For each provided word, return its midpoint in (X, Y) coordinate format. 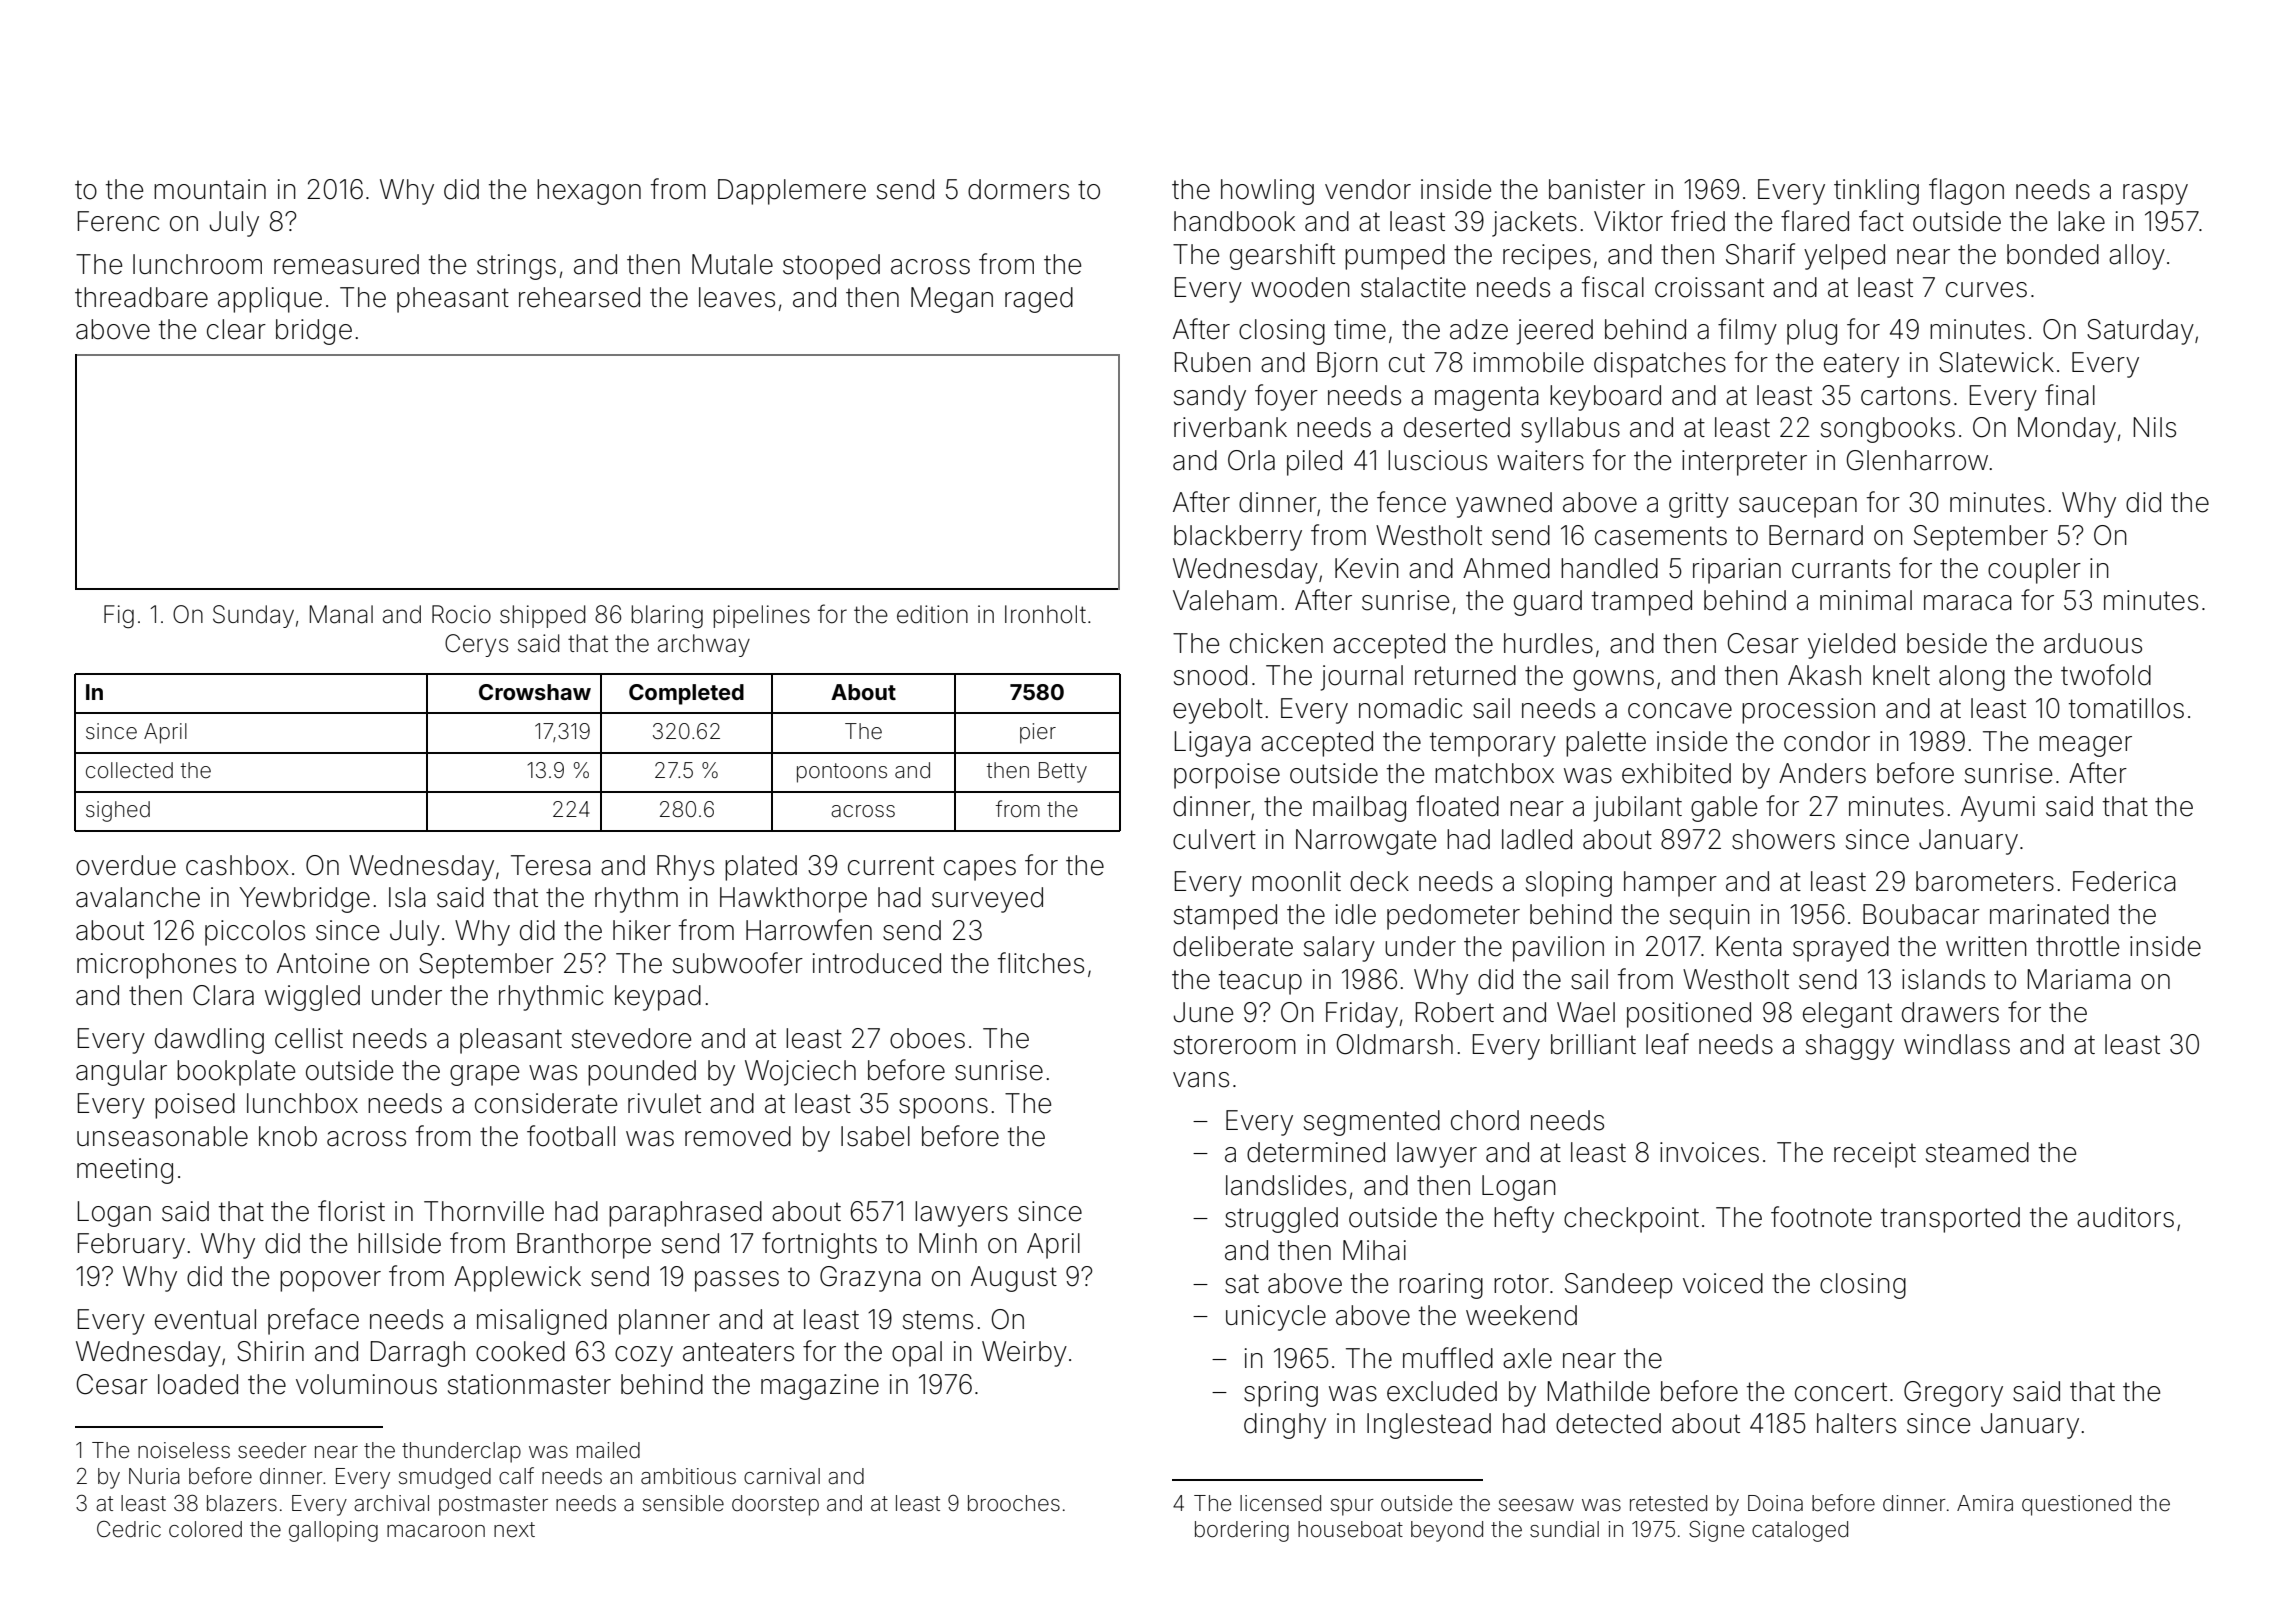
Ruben (1213, 362)
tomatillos (2126, 708)
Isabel (875, 1136)
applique (270, 300)
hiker (642, 930)
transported (1950, 1220)
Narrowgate (1366, 842)
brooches (1014, 1503)
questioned (2076, 1505)
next (514, 1530)
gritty (1699, 505)
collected (129, 770)
